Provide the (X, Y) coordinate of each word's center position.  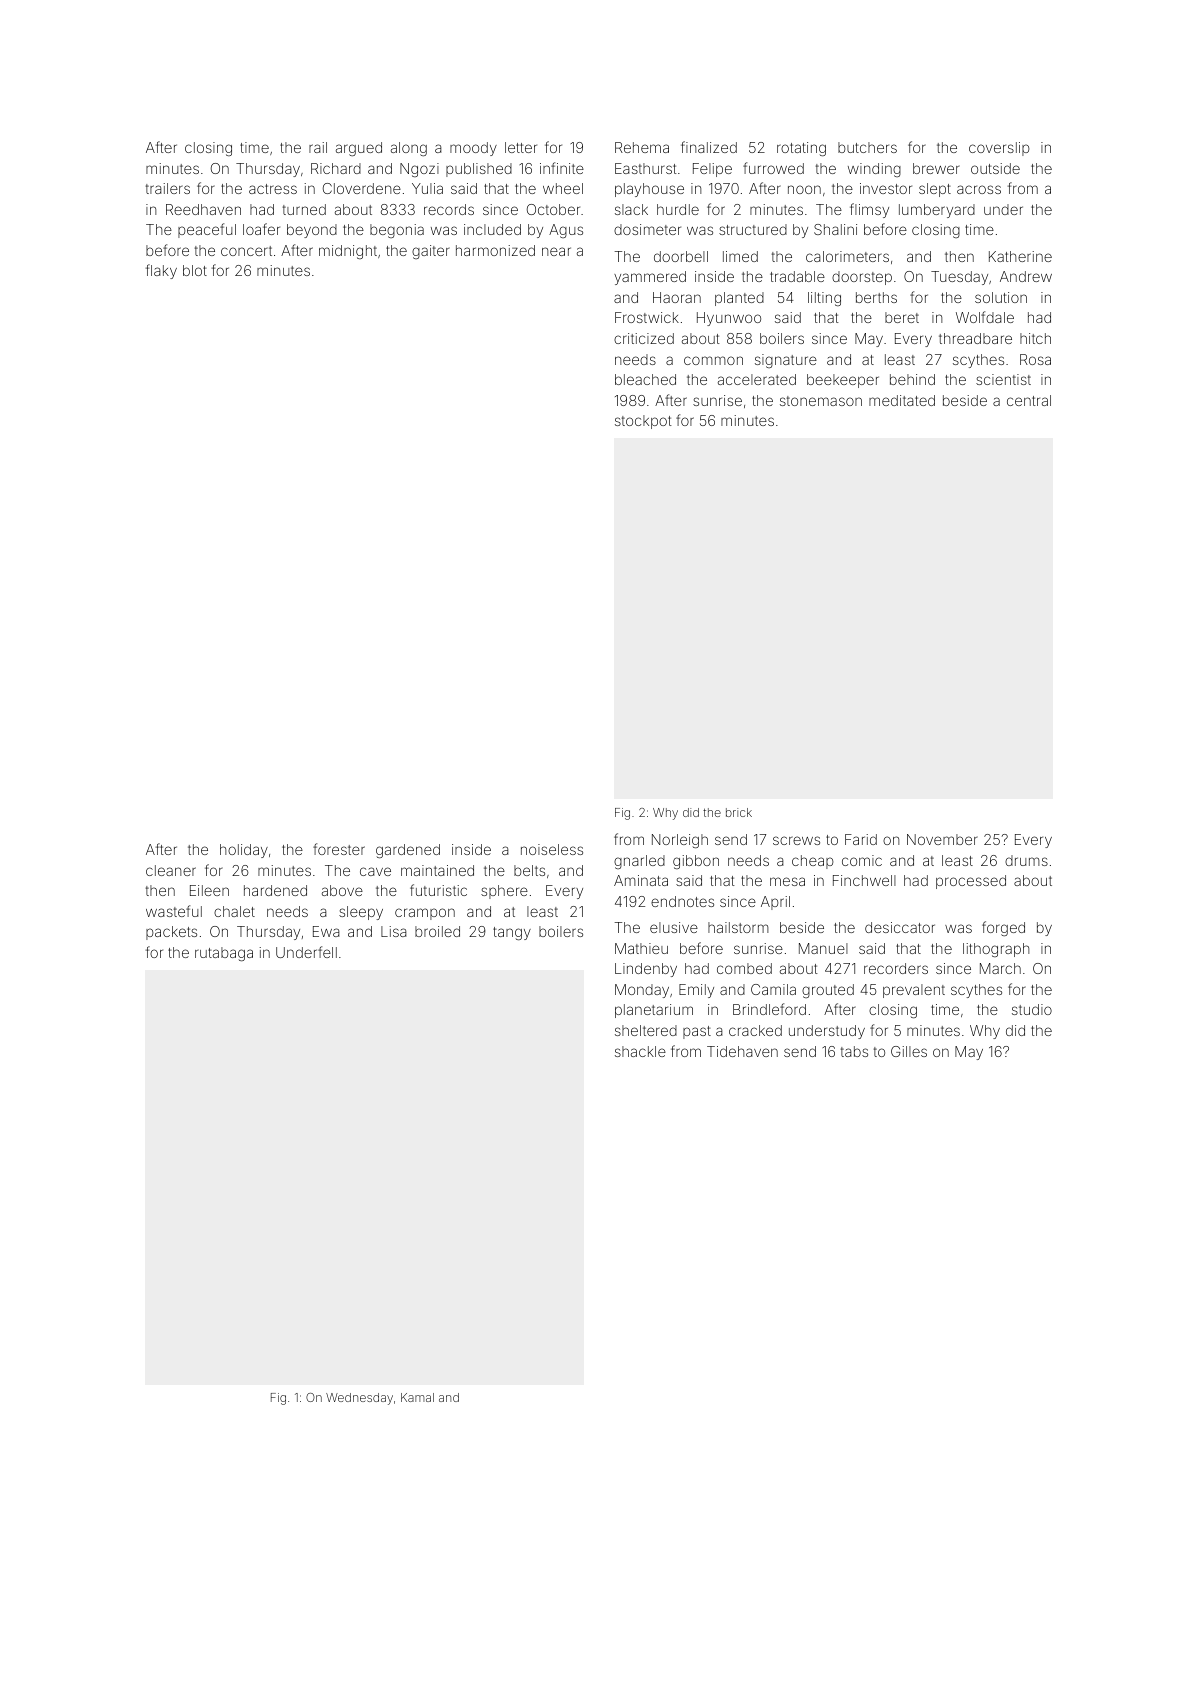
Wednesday (359, 1399)
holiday (244, 851)
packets (171, 933)
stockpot (643, 422)
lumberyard (937, 211)
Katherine (1020, 256)
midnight (348, 252)
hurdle (678, 209)
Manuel (823, 948)
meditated (902, 400)
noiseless (552, 849)
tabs (854, 1051)
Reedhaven (203, 209)
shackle (640, 1051)
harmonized (495, 250)
